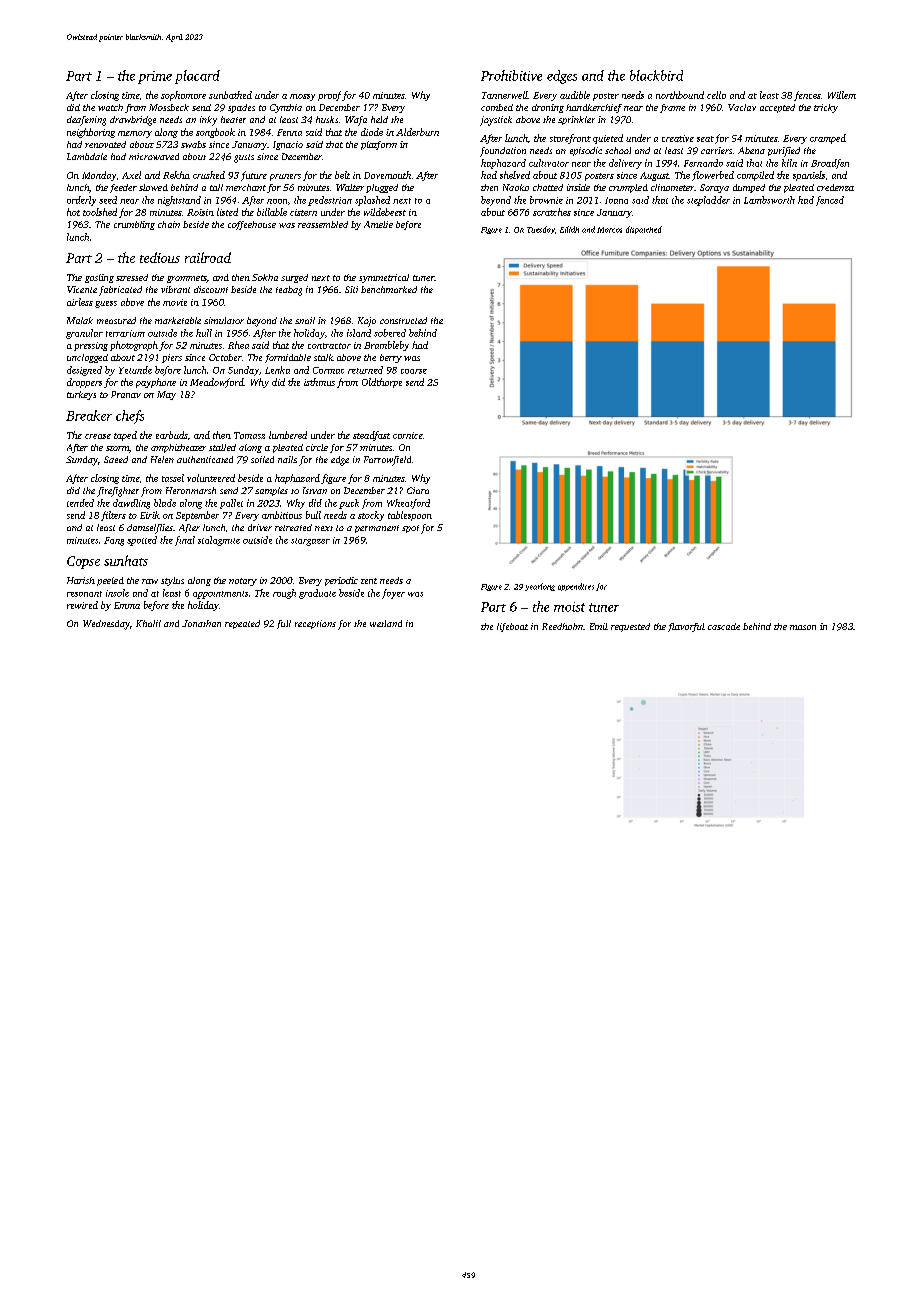 The height and width of the image is (1308, 924). I want to click on Emma, so click(127, 605).
